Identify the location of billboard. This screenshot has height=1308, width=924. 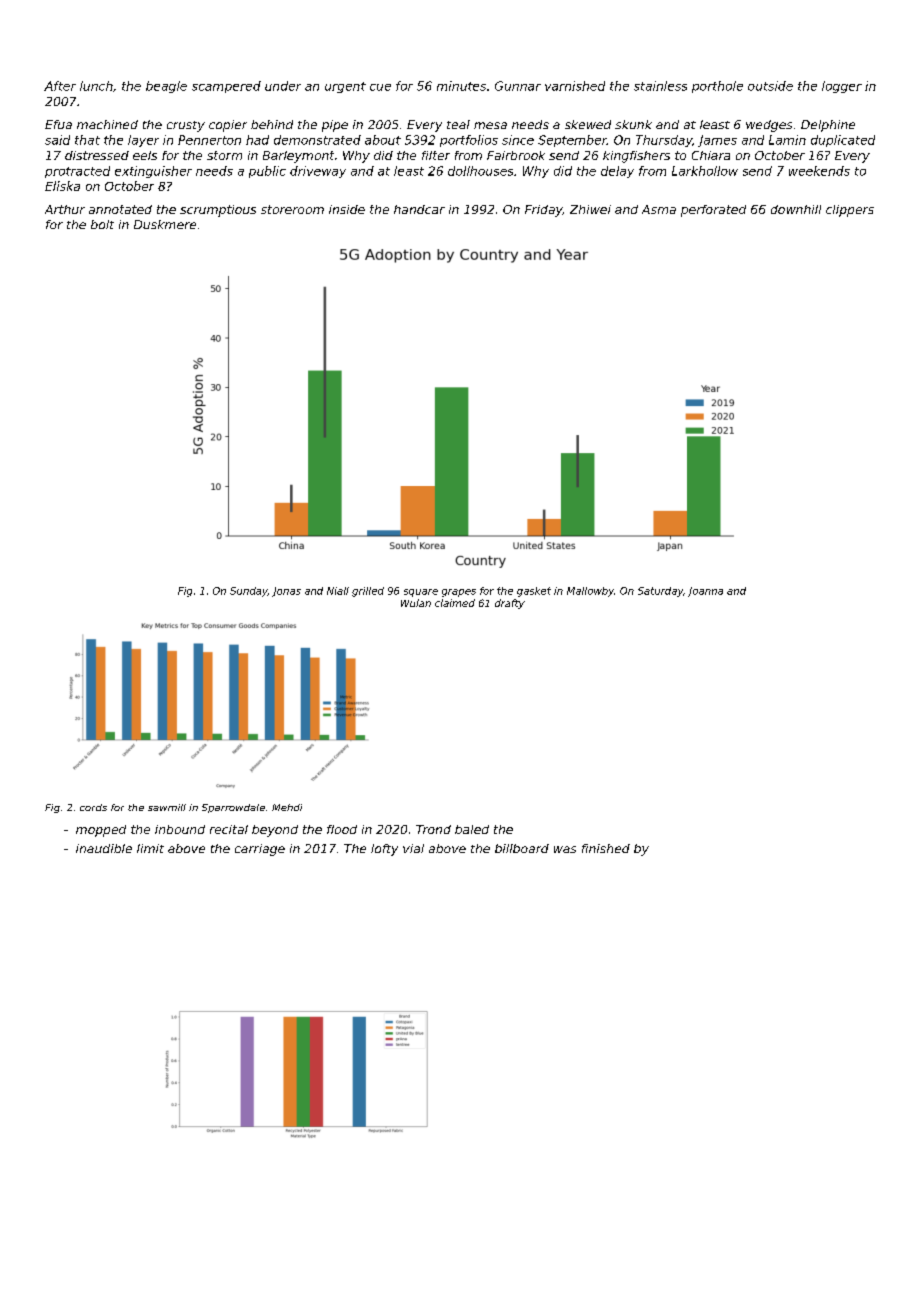
(522, 848).
